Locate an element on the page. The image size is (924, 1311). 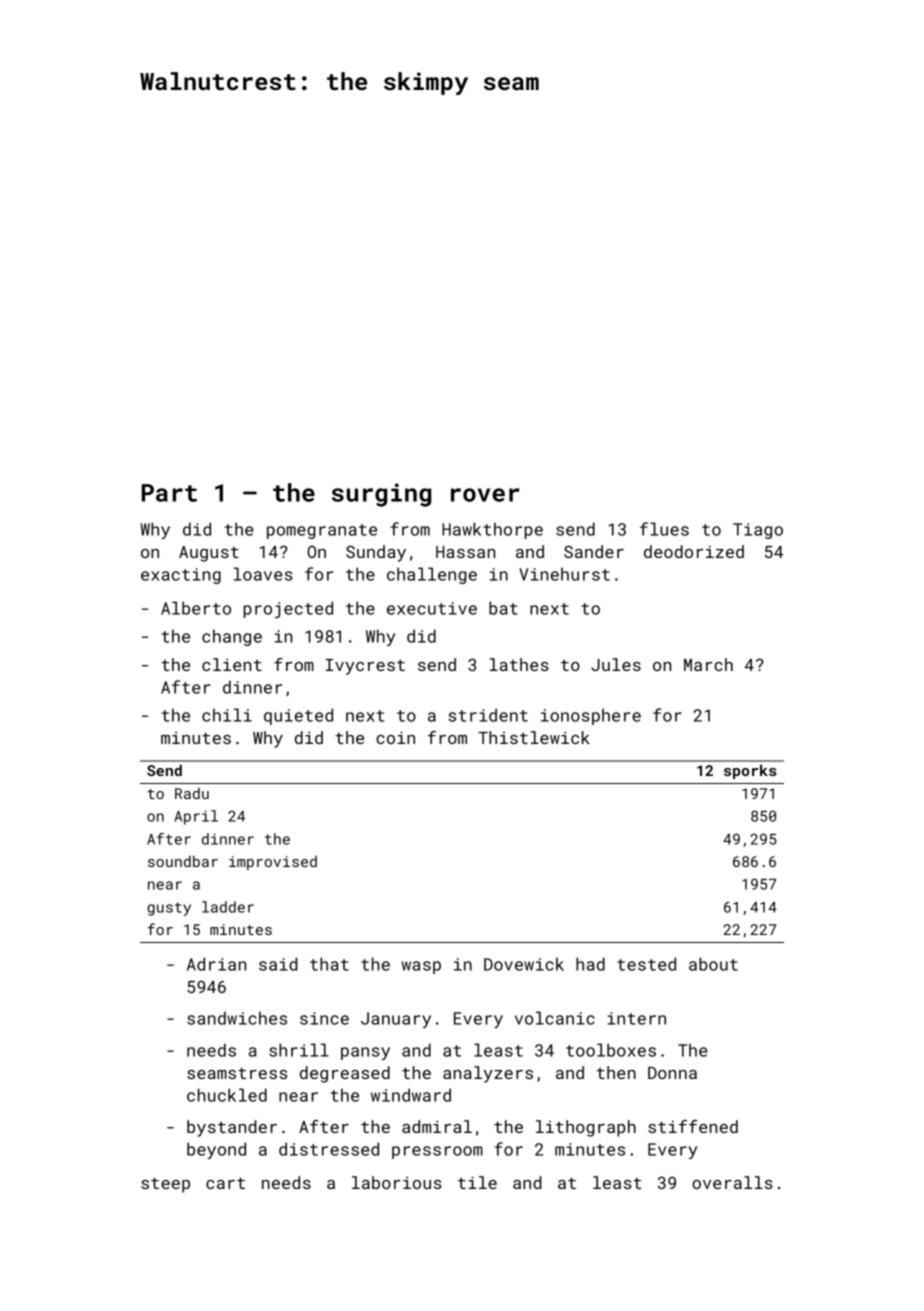
improvised is located at coordinates (273, 863).
